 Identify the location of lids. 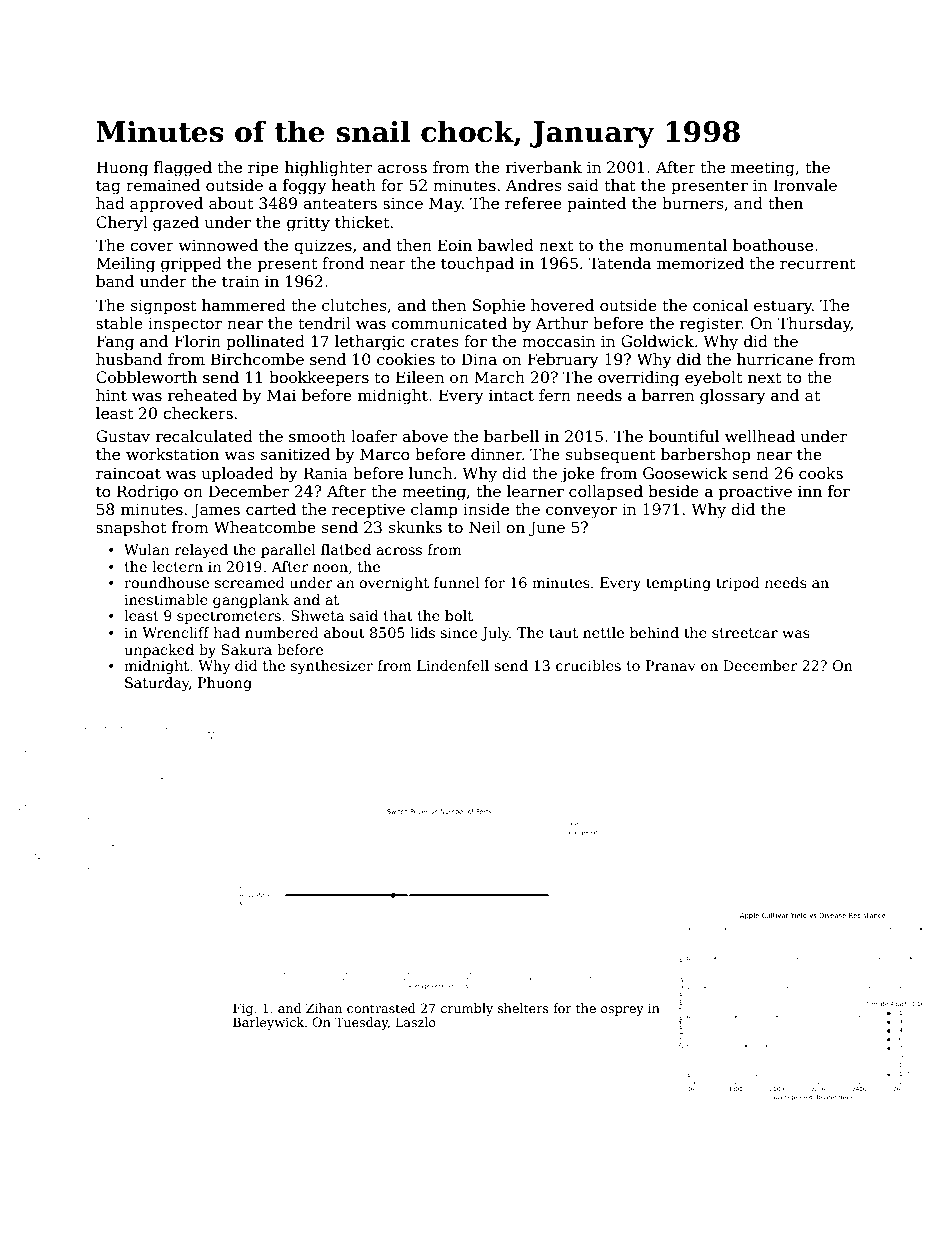
(422, 632).
